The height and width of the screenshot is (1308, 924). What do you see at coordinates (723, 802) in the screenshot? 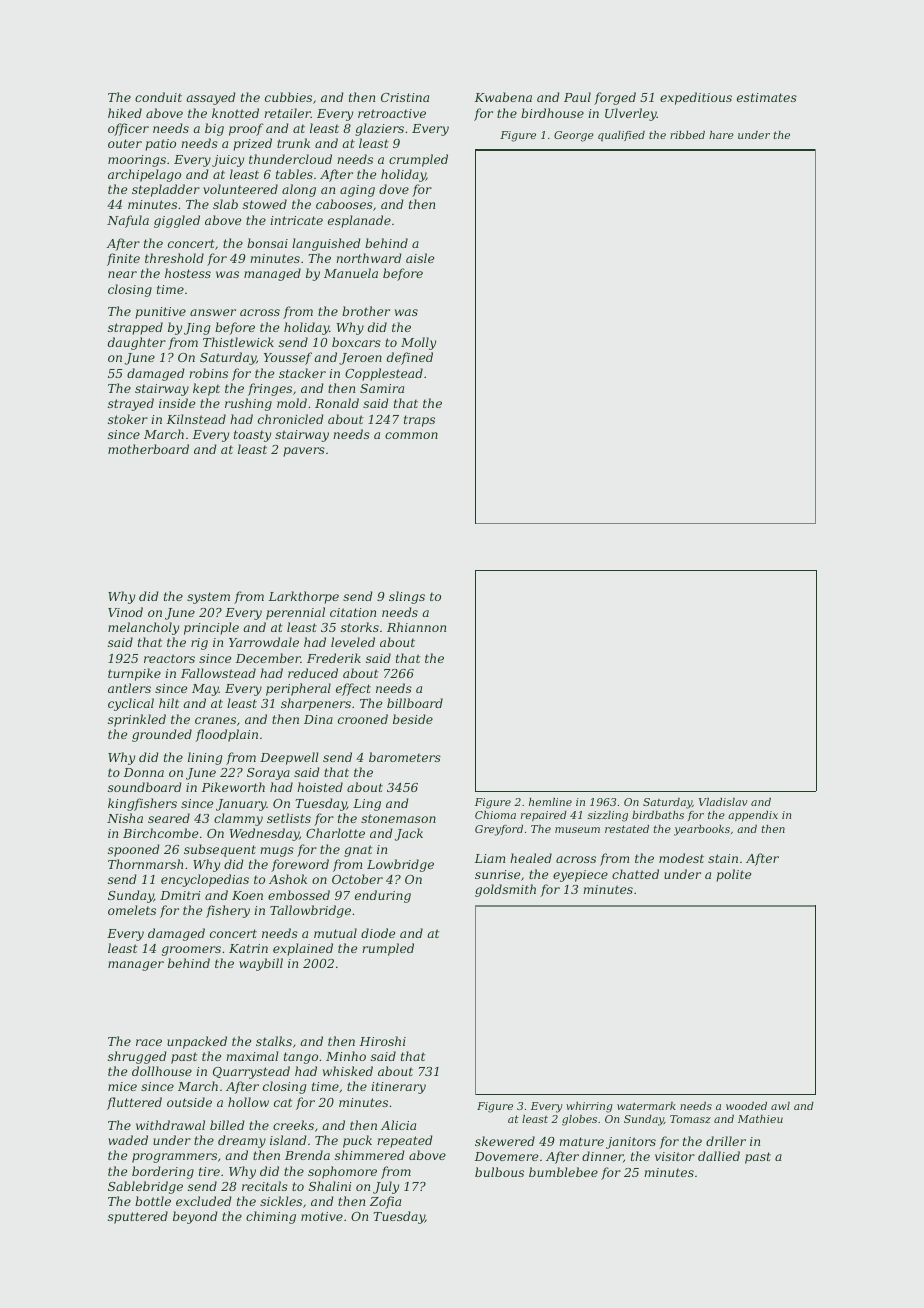
I see `Vladislav` at bounding box center [723, 802].
